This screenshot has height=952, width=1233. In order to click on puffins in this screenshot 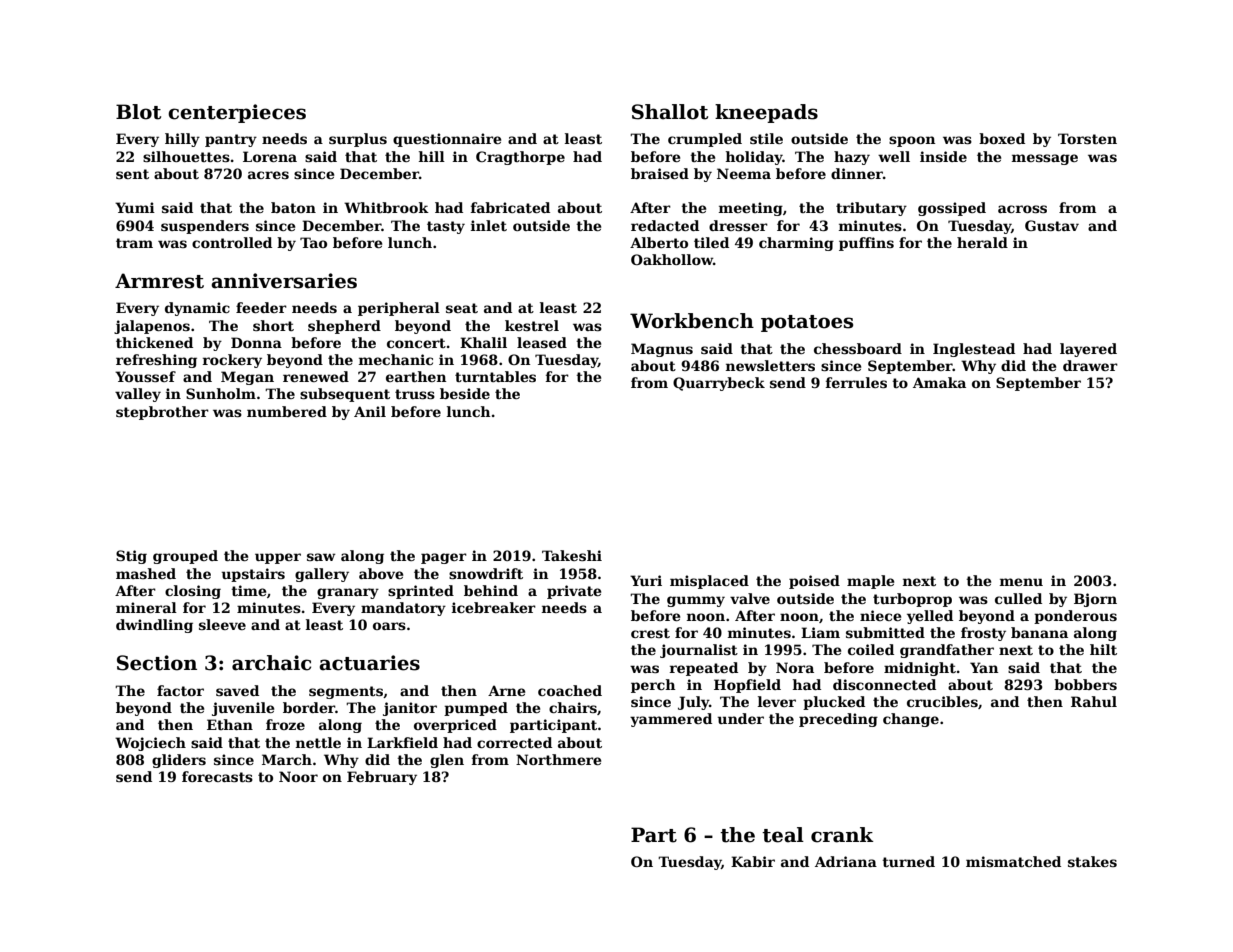, I will do `click(866, 244)`.
